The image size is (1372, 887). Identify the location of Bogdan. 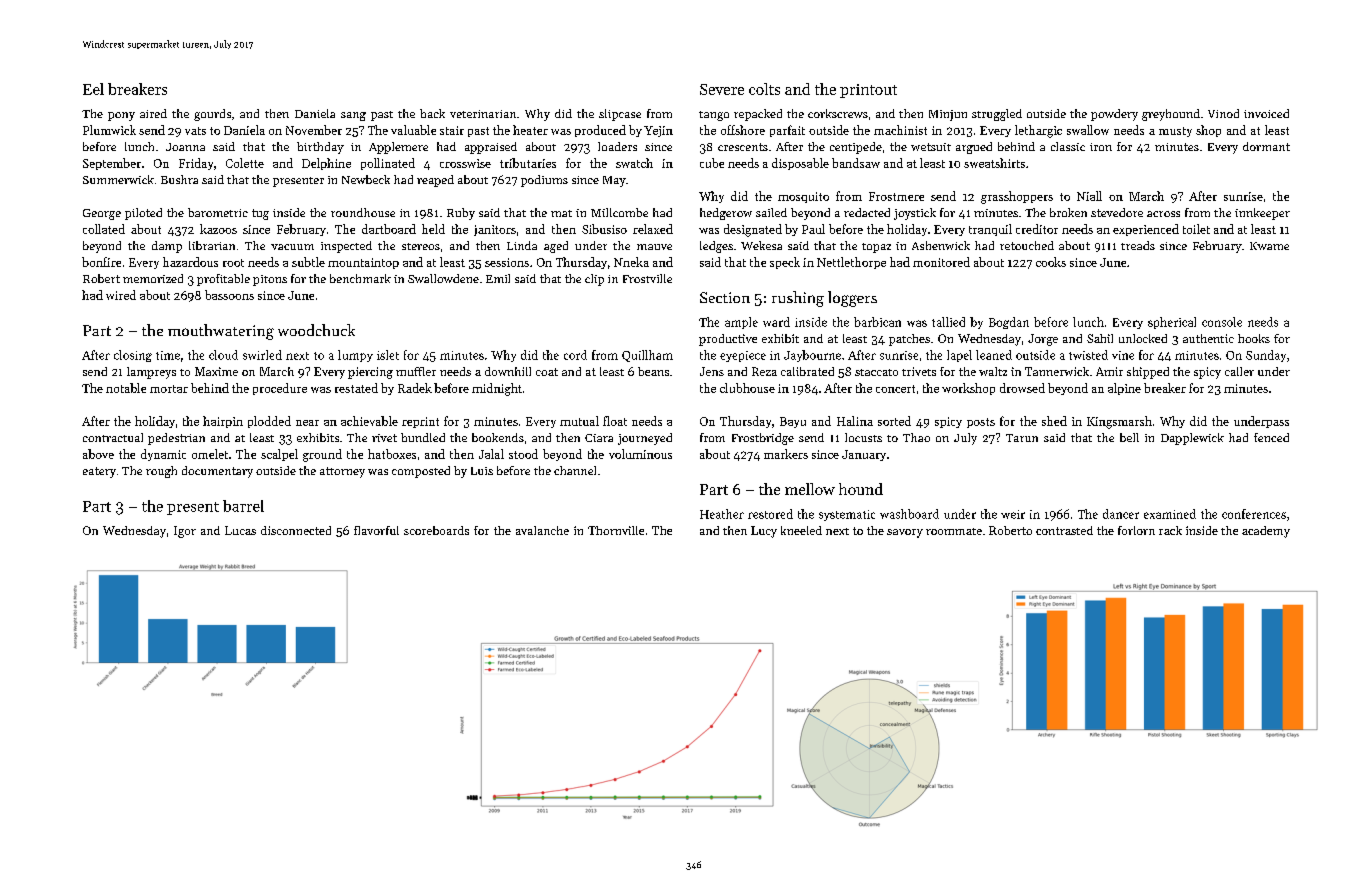
(1009, 323).
